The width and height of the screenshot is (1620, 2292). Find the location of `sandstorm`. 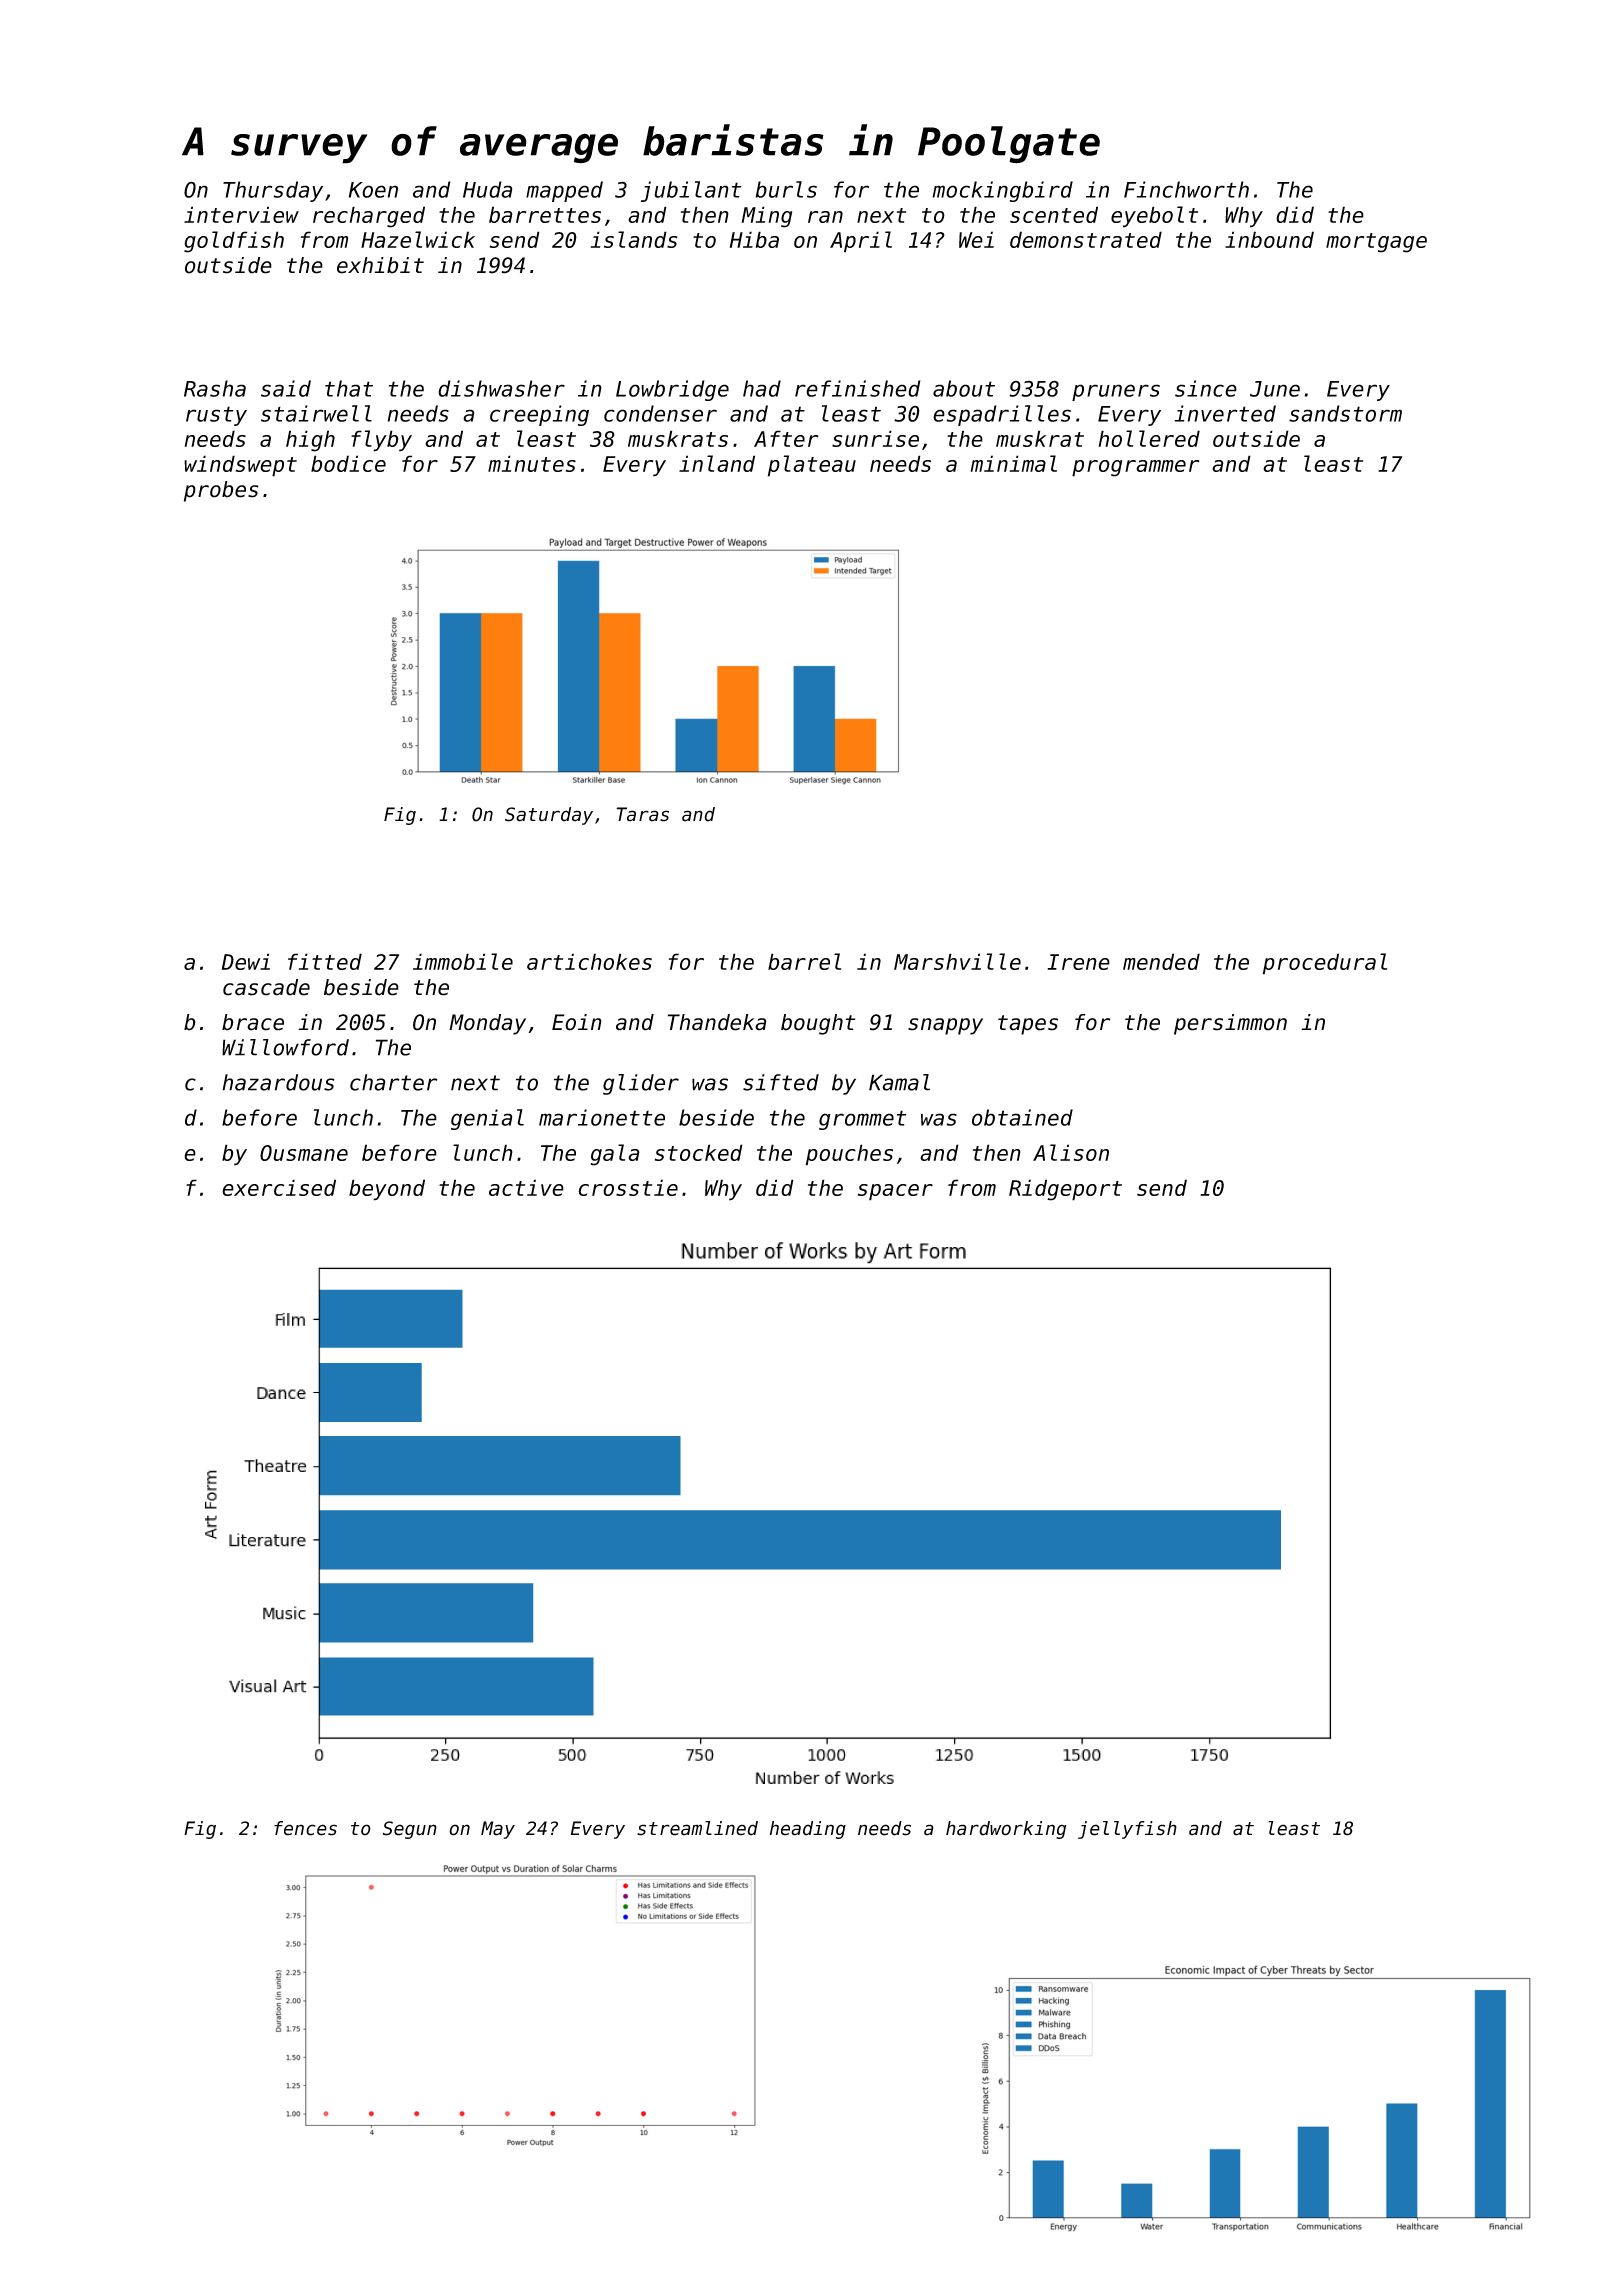

sandstorm is located at coordinates (1345, 413).
